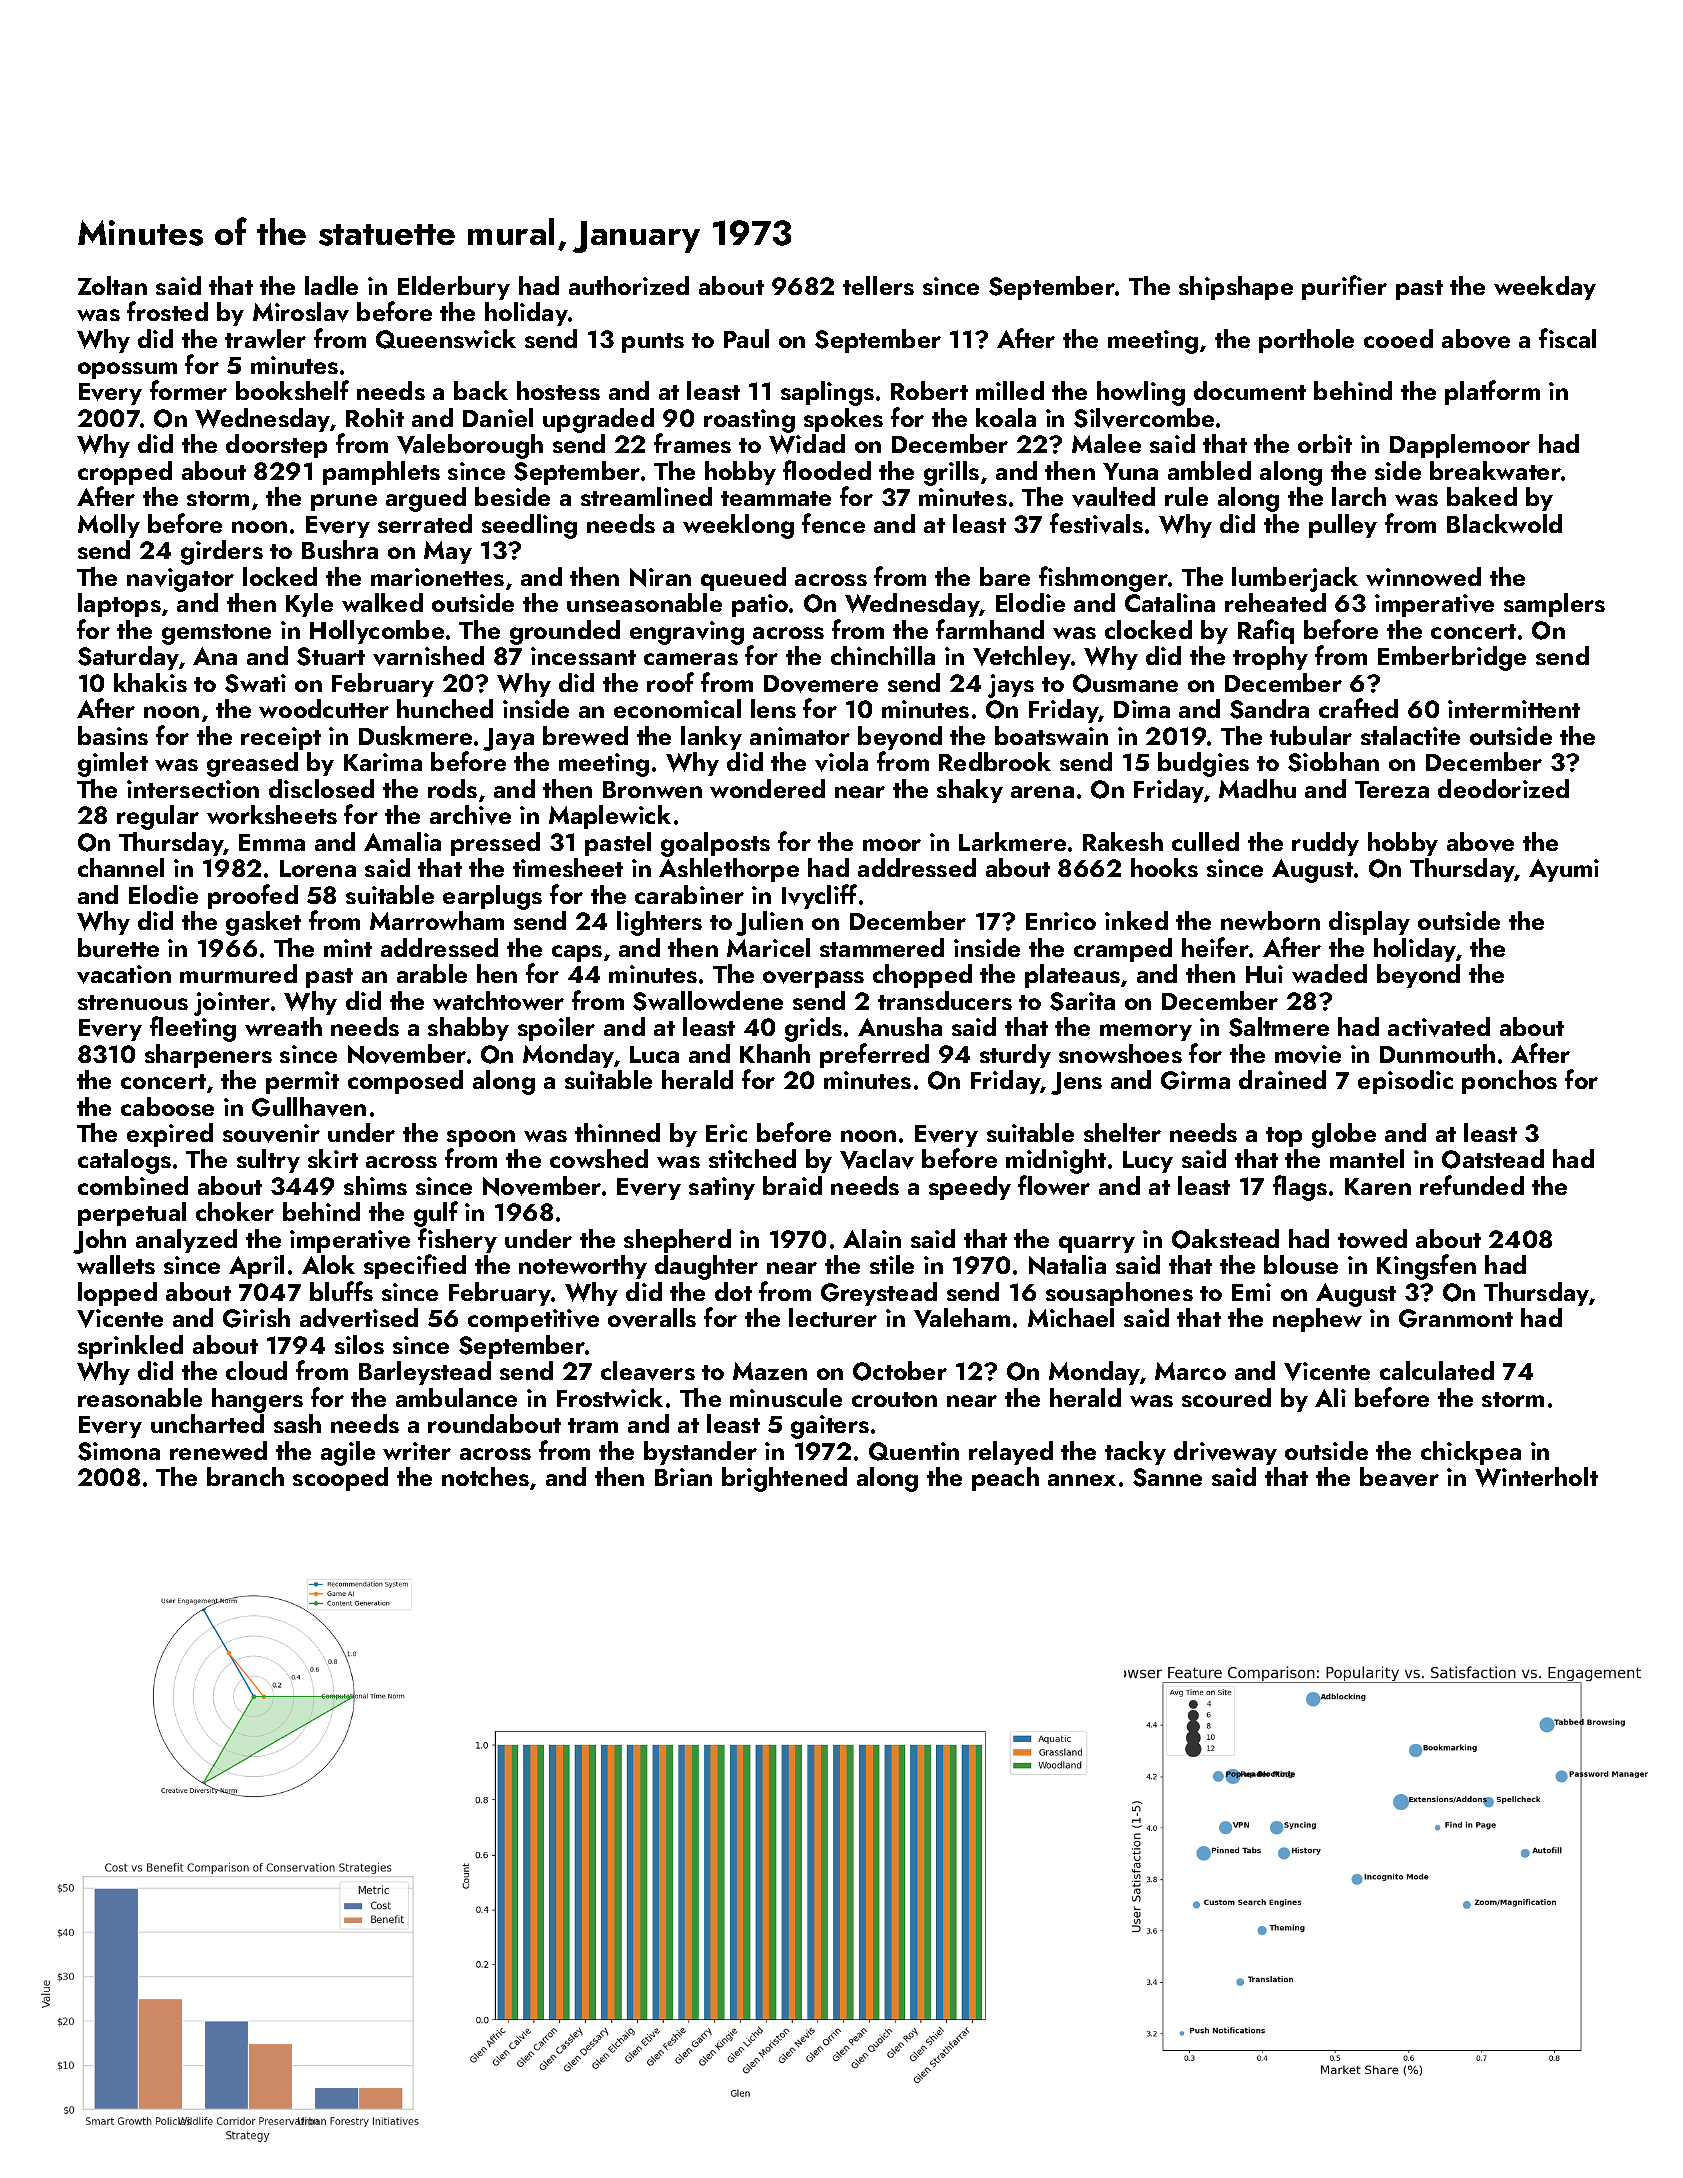 Image resolution: width=1683 pixels, height=2178 pixels. I want to click on Ivycliff, so click(819, 896).
